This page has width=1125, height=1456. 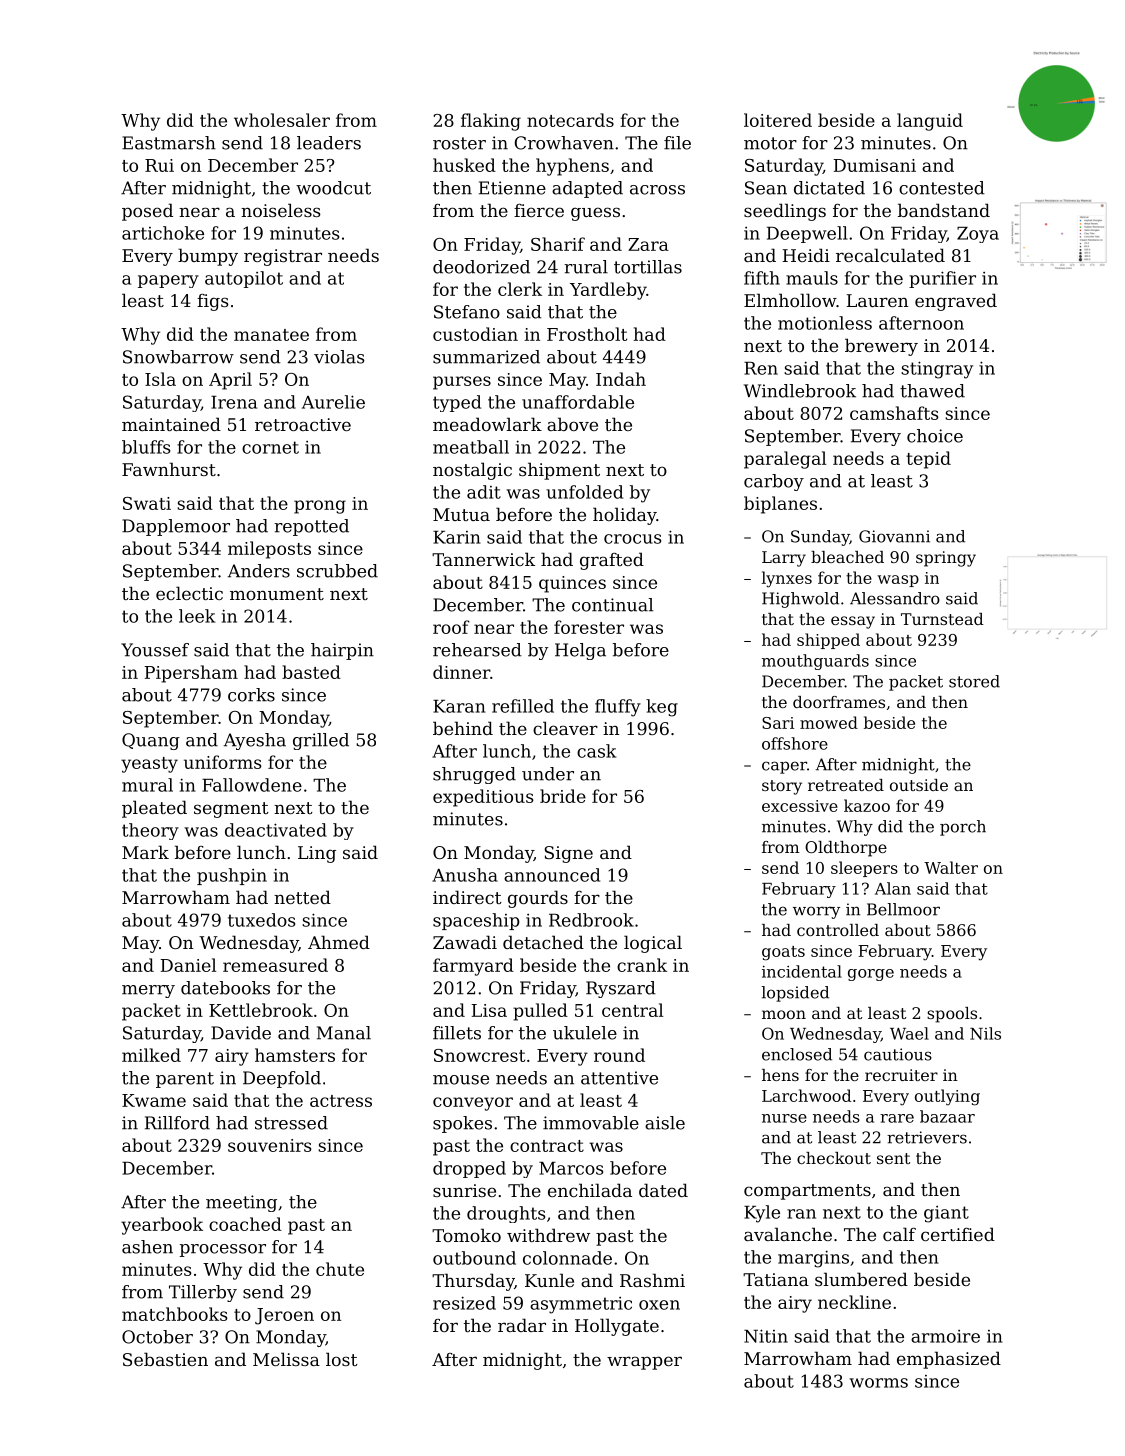 What do you see at coordinates (570, 120) in the page?
I see `notecards` at bounding box center [570, 120].
